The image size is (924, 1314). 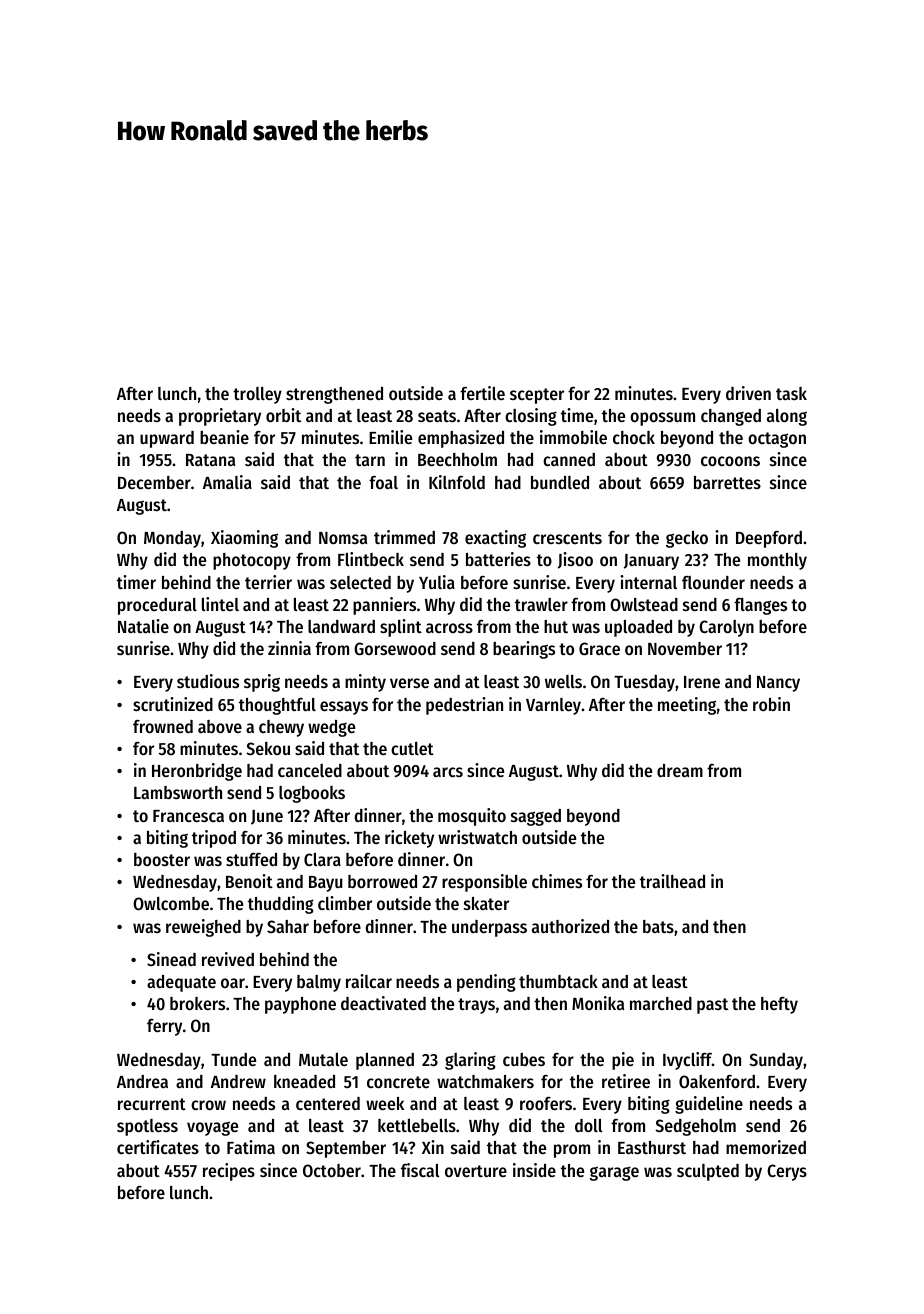 I want to click on trolley, so click(x=257, y=395).
